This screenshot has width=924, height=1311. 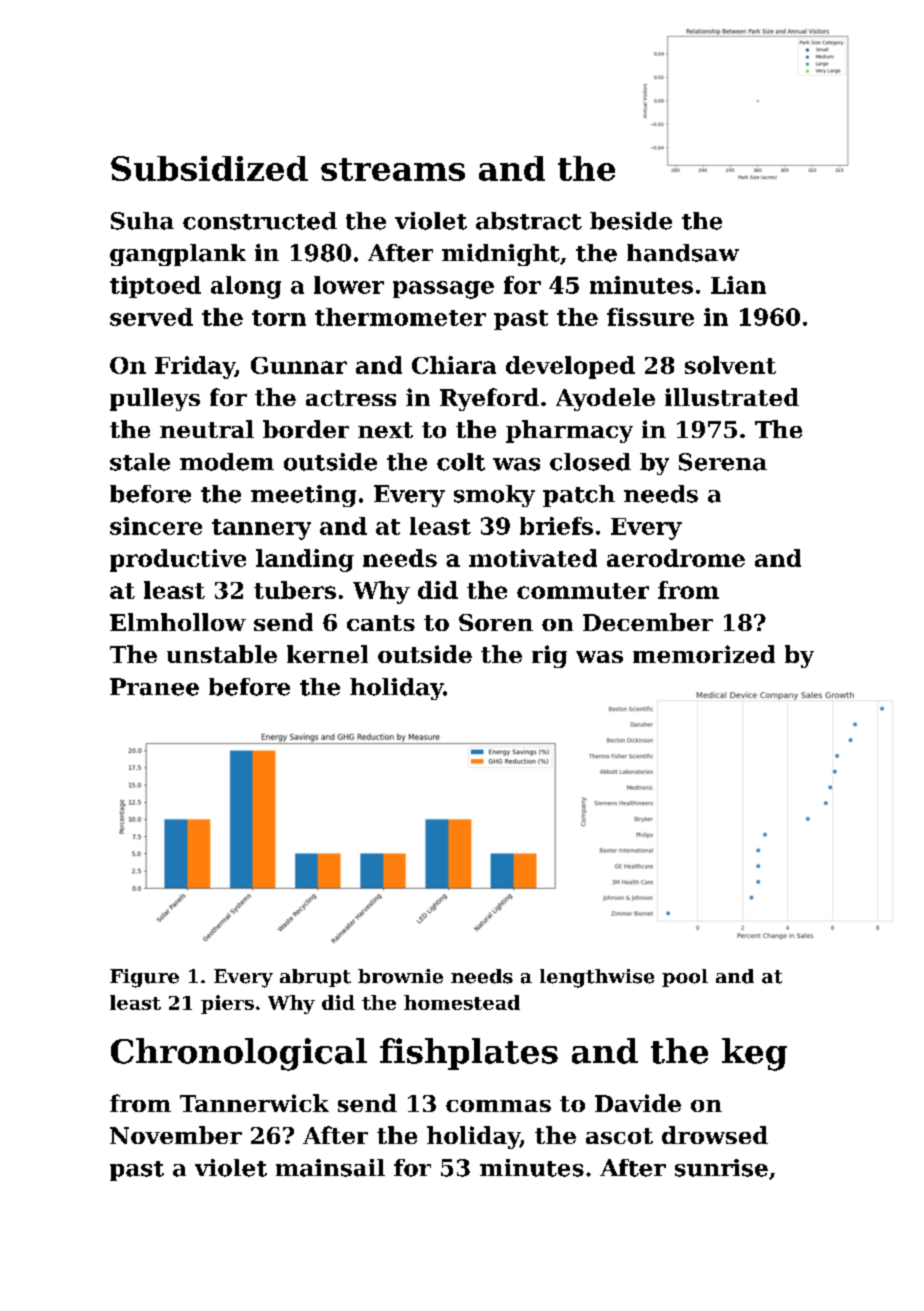 What do you see at coordinates (704, 654) in the screenshot?
I see `memorized` at bounding box center [704, 654].
